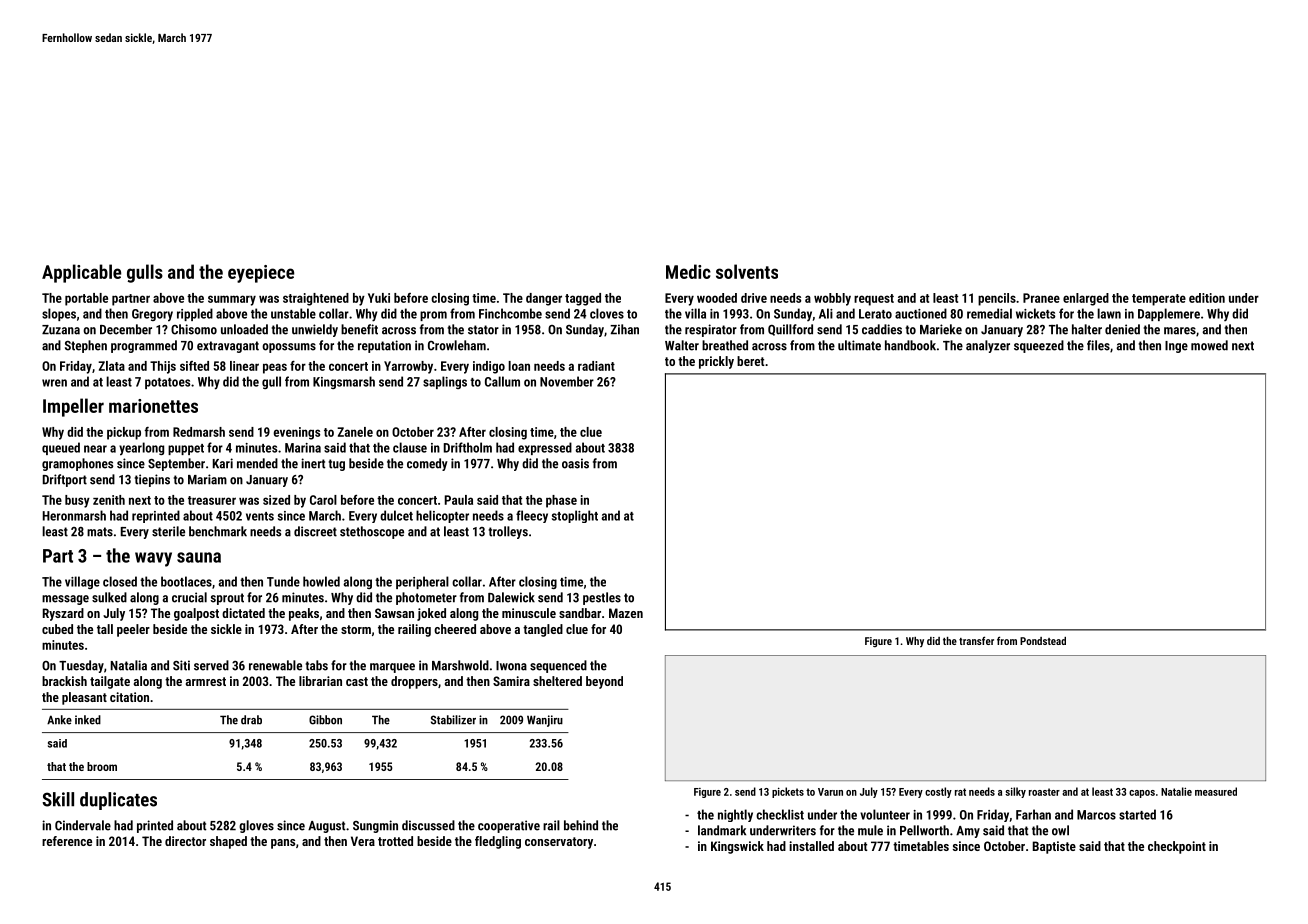  What do you see at coordinates (988, 346) in the screenshot?
I see `analyzer` at bounding box center [988, 346].
